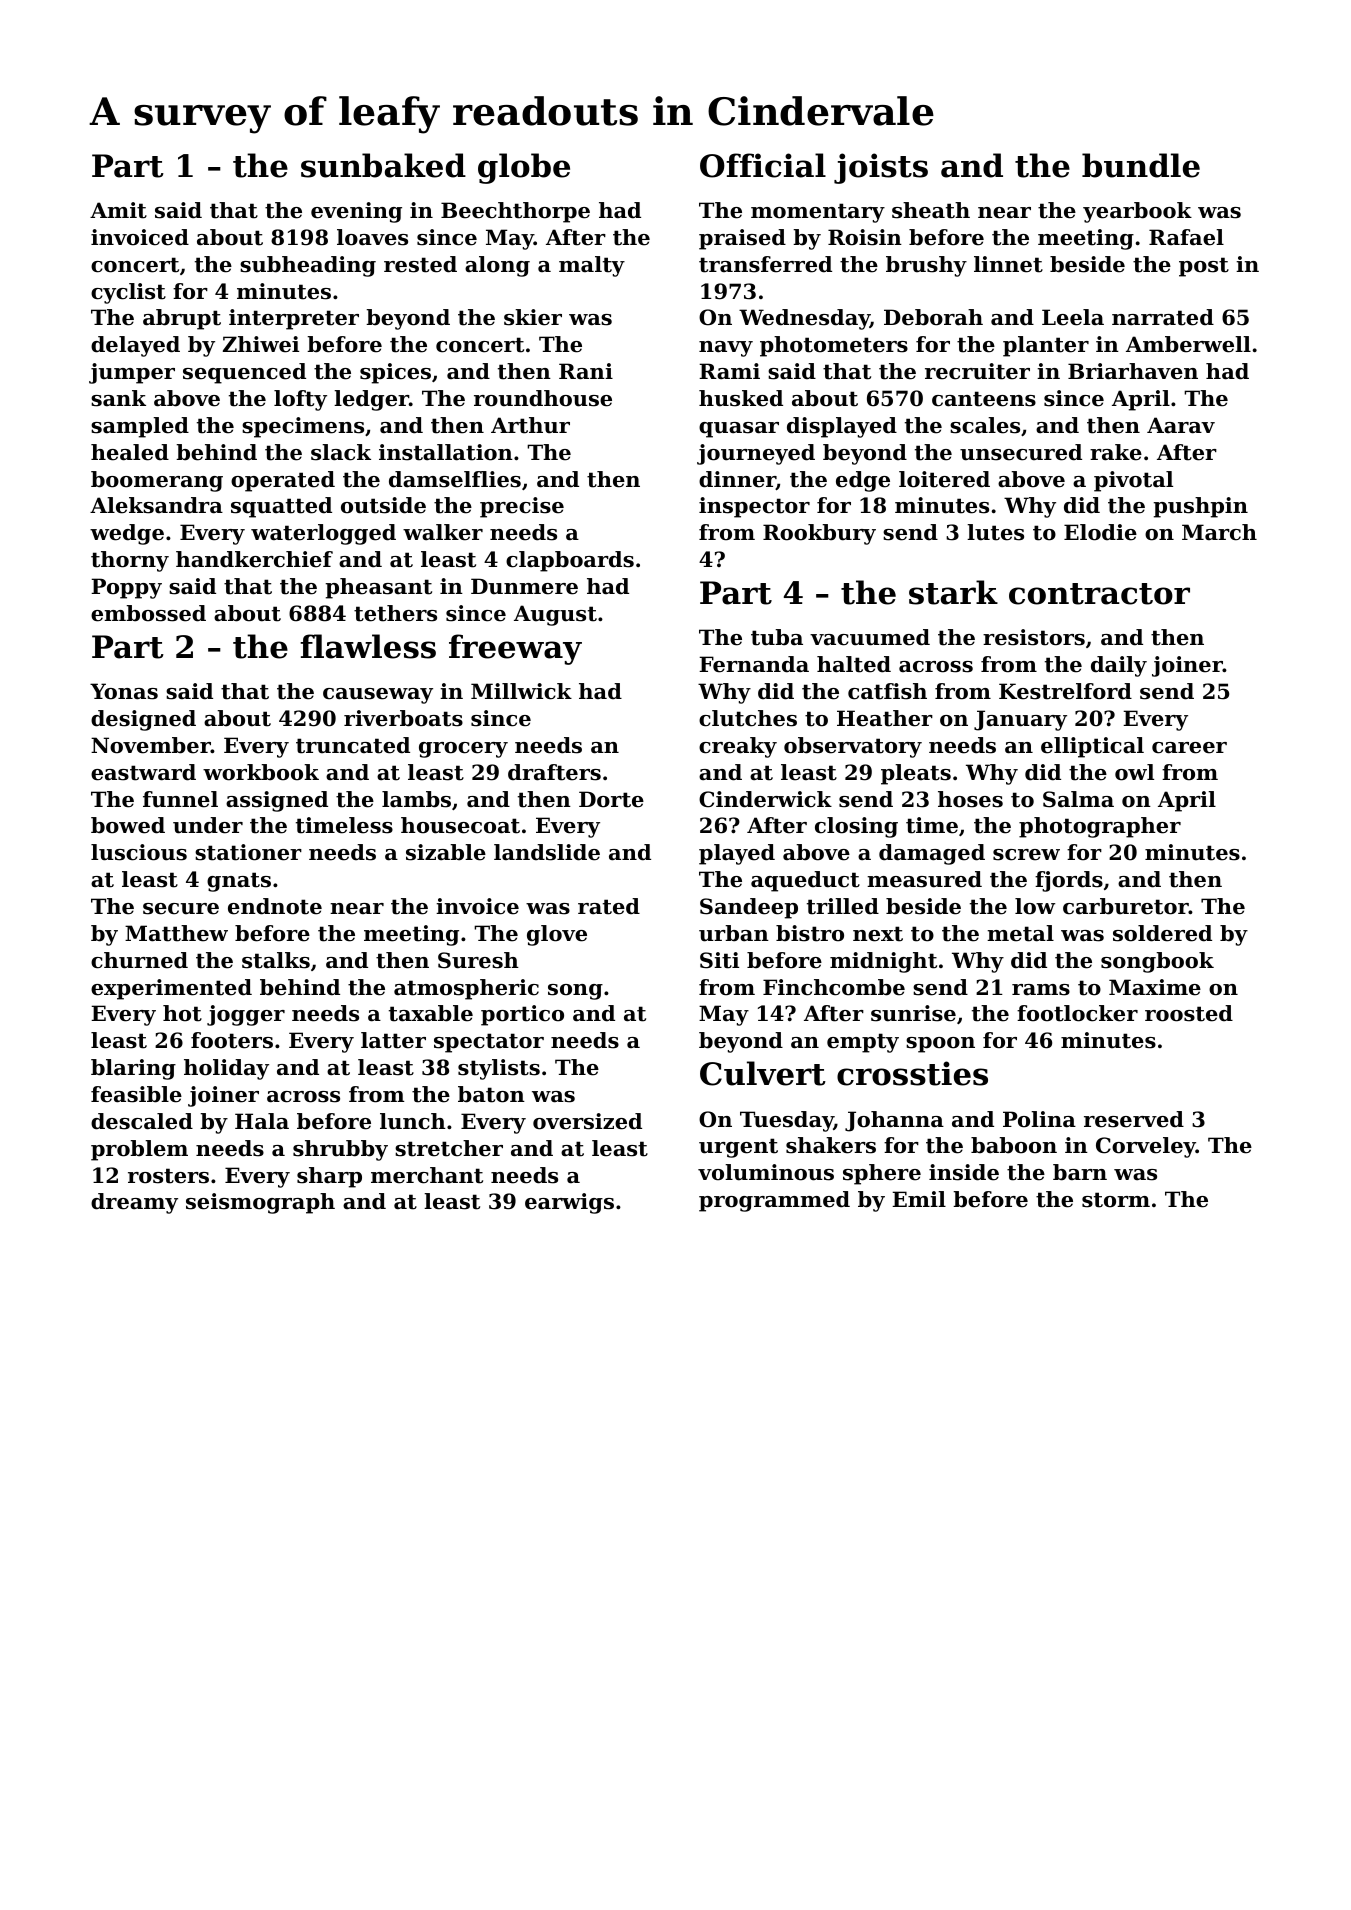 This document has height=1910, width=1351. I want to click on globe, so click(524, 168).
